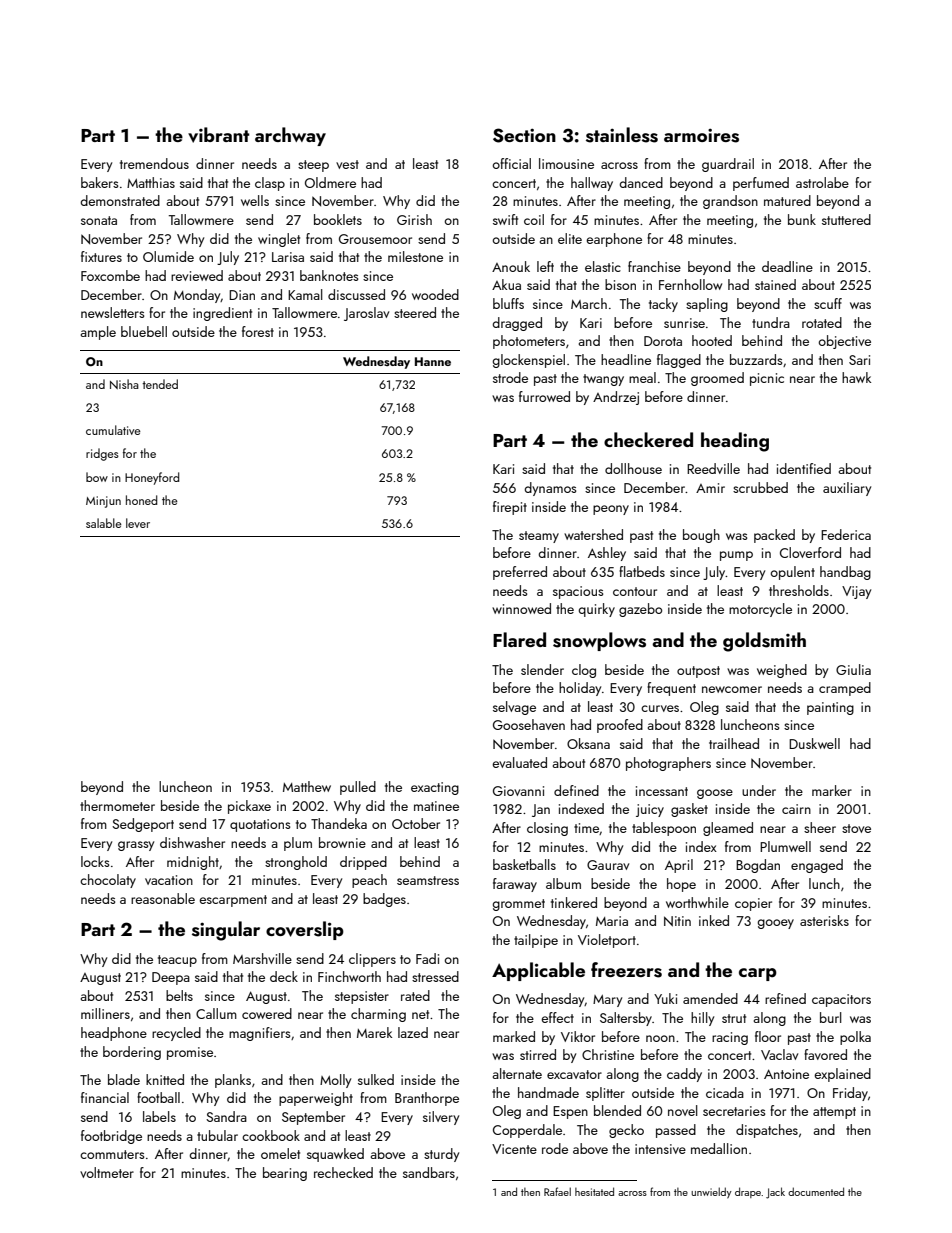 The width and height of the screenshot is (952, 1233). Describe the element at coordinates (329, 275) in the screenshot. I see `banknotes` at that location.
